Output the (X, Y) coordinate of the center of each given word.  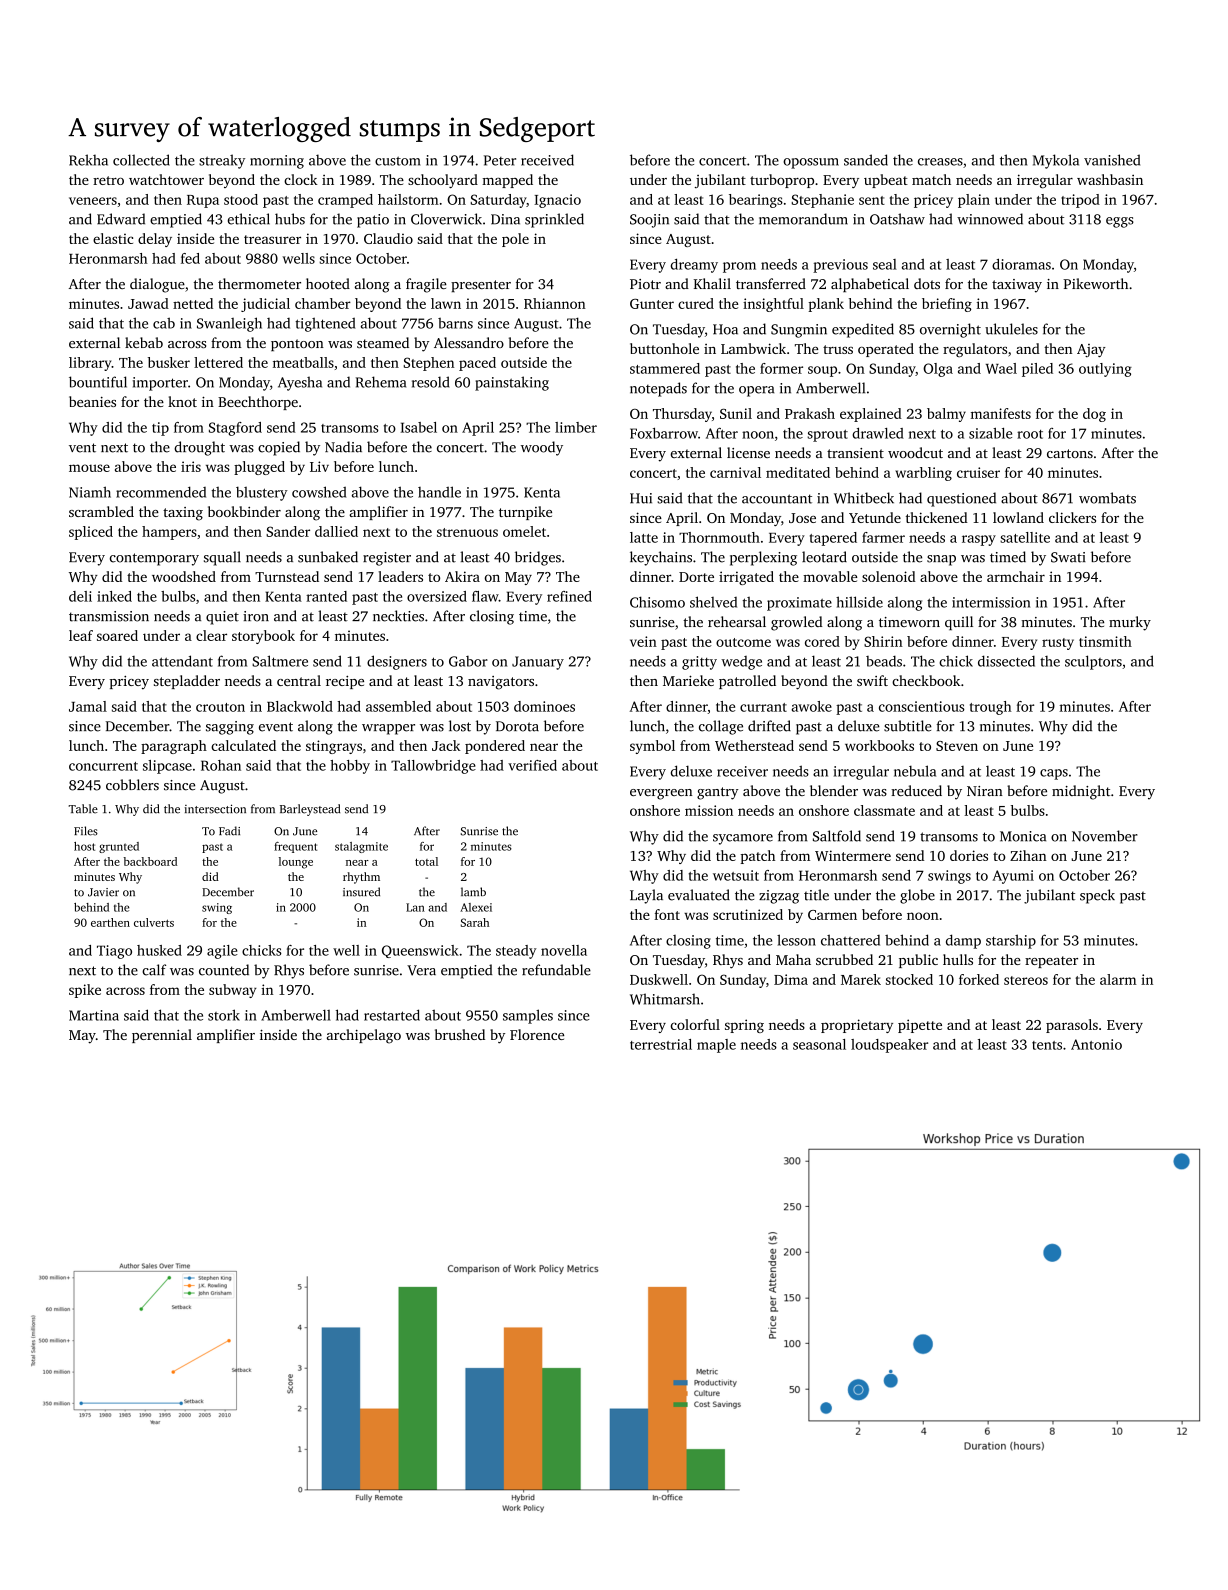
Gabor (468, 661)
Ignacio (557, 201)
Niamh (90, 492)
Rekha (88, 160)
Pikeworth (1095, 283)
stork (224, 1015)
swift (872, 680)
